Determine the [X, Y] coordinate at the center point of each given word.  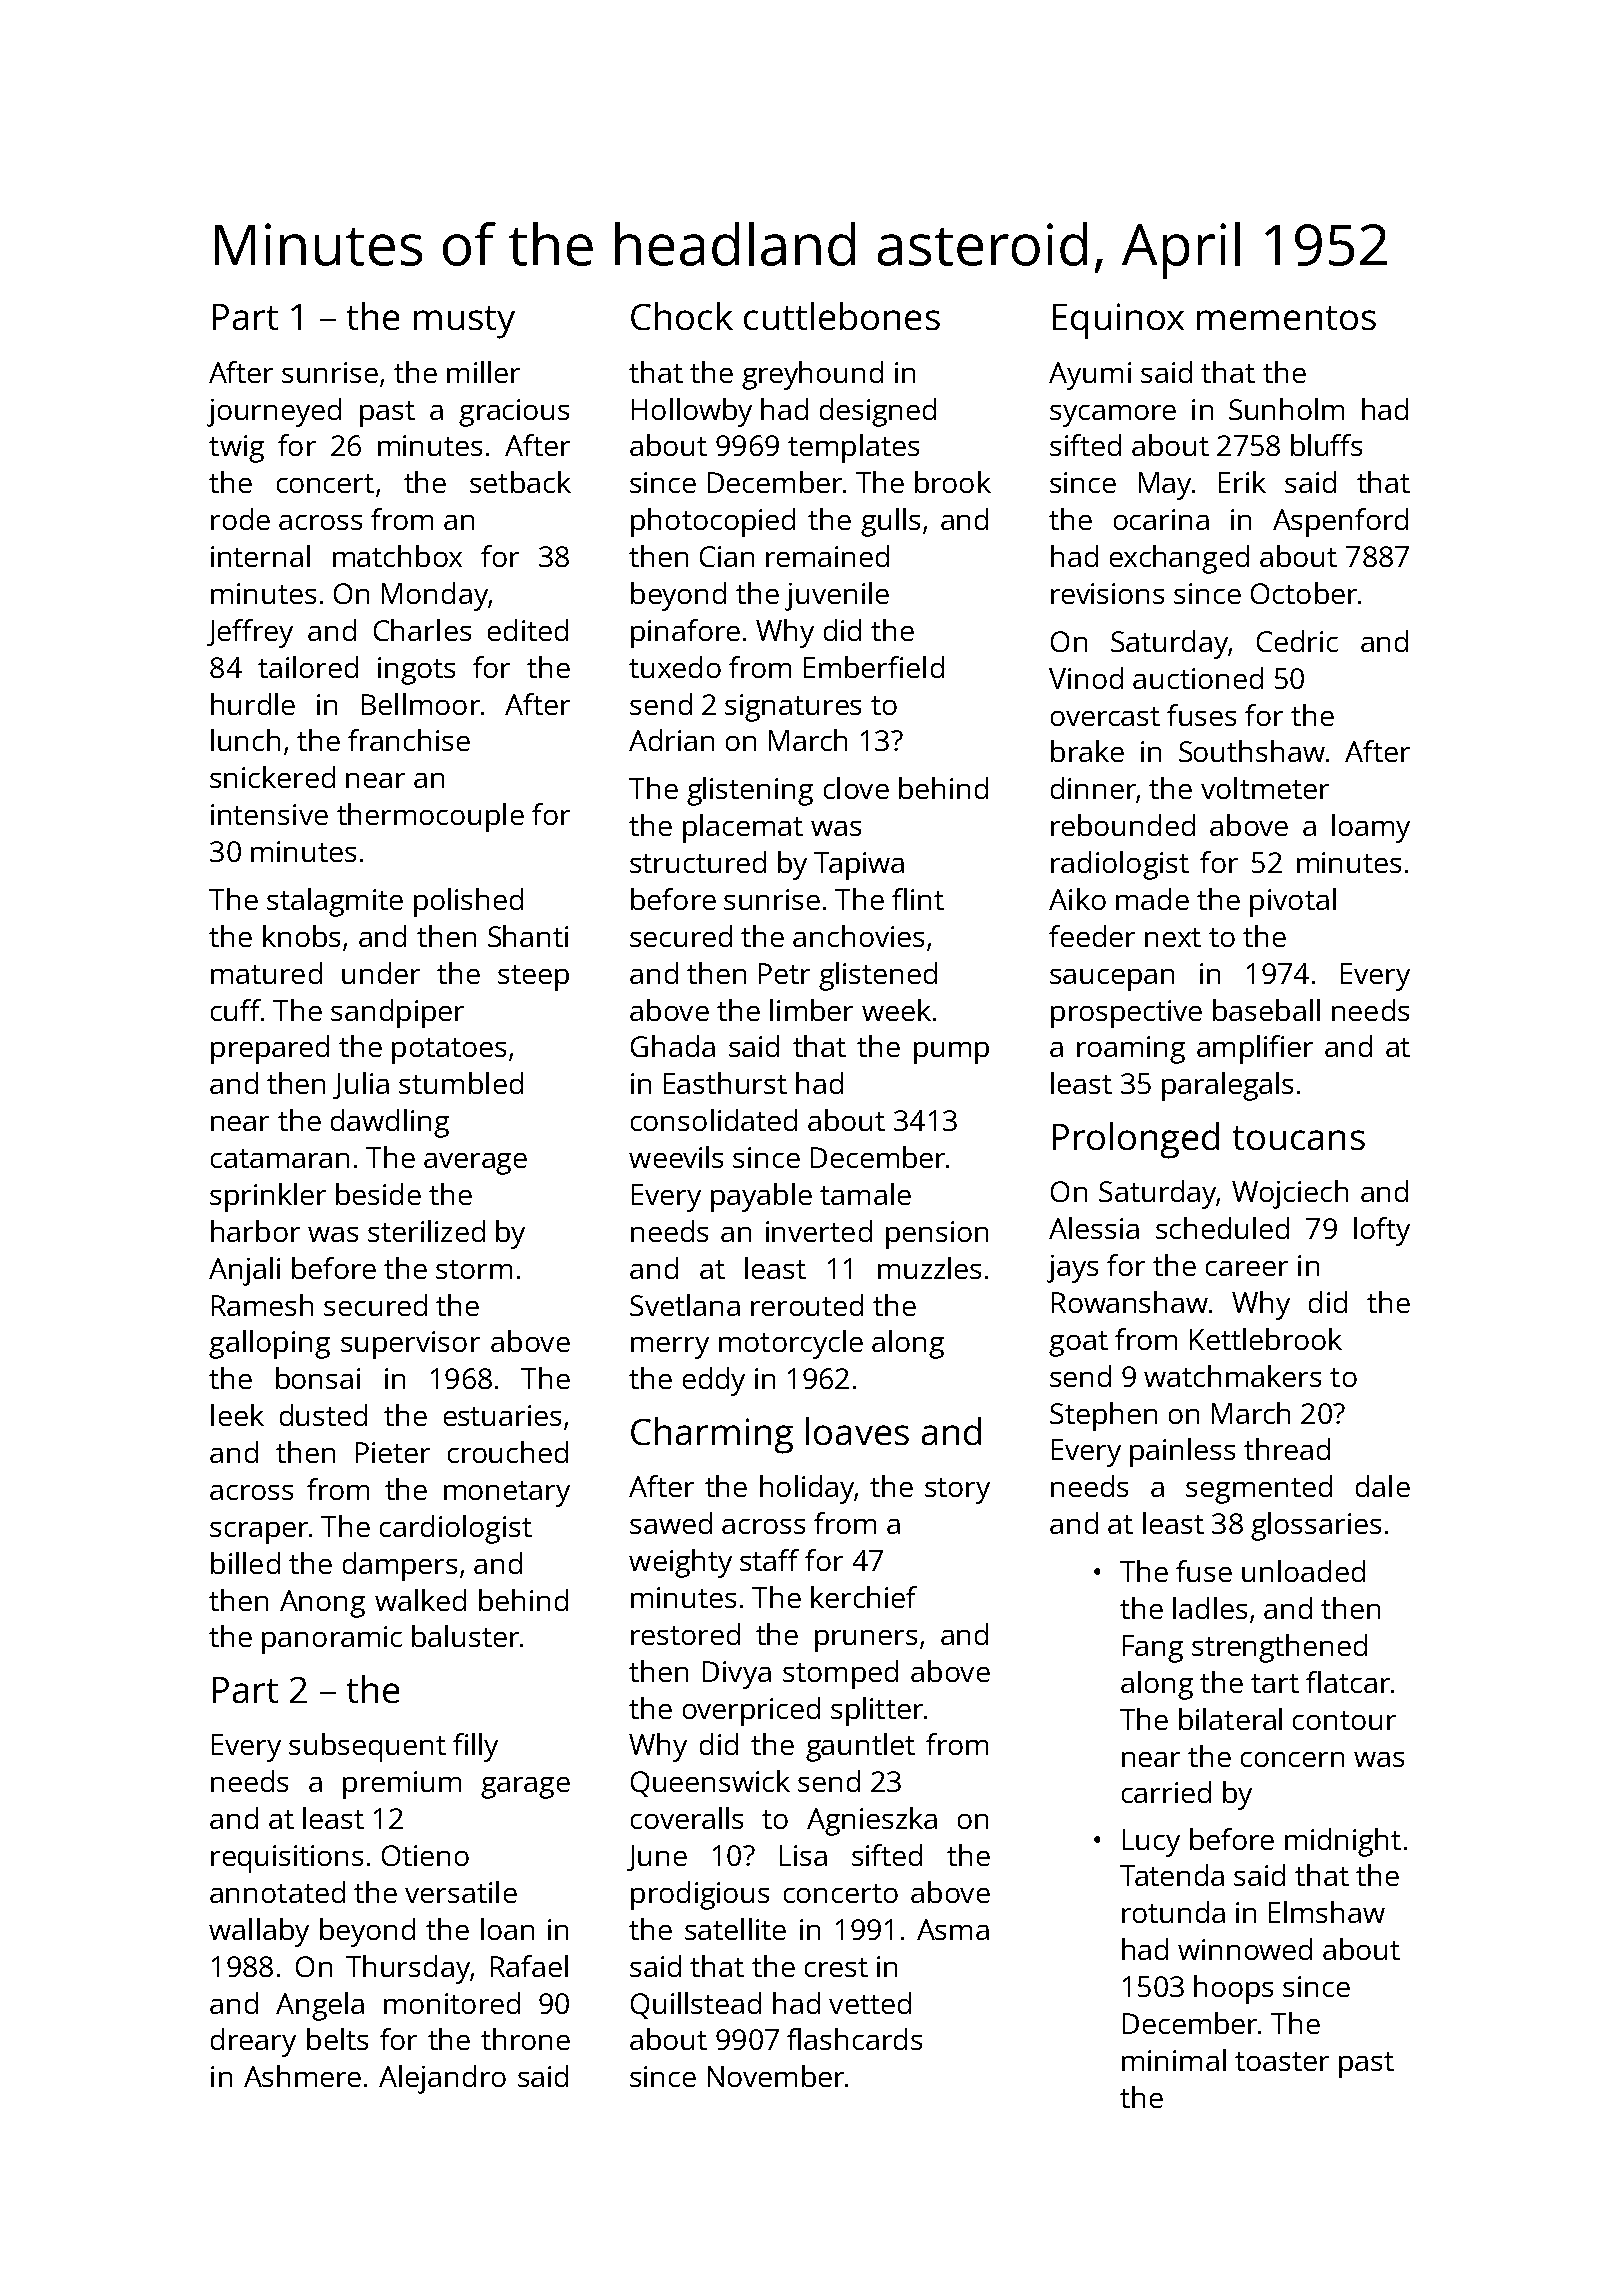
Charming [712, 1435]
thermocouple [430, 817]
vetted [870, 2003]
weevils [676, 1157]
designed [878, 412]
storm [474, 1269]
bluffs [1326, 445]
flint [918, 899]
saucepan [1112, 980]
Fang [1153, 1649]
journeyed [274, 412]
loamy [1371, 828]
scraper [259, 1533]
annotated [277, 1892]
